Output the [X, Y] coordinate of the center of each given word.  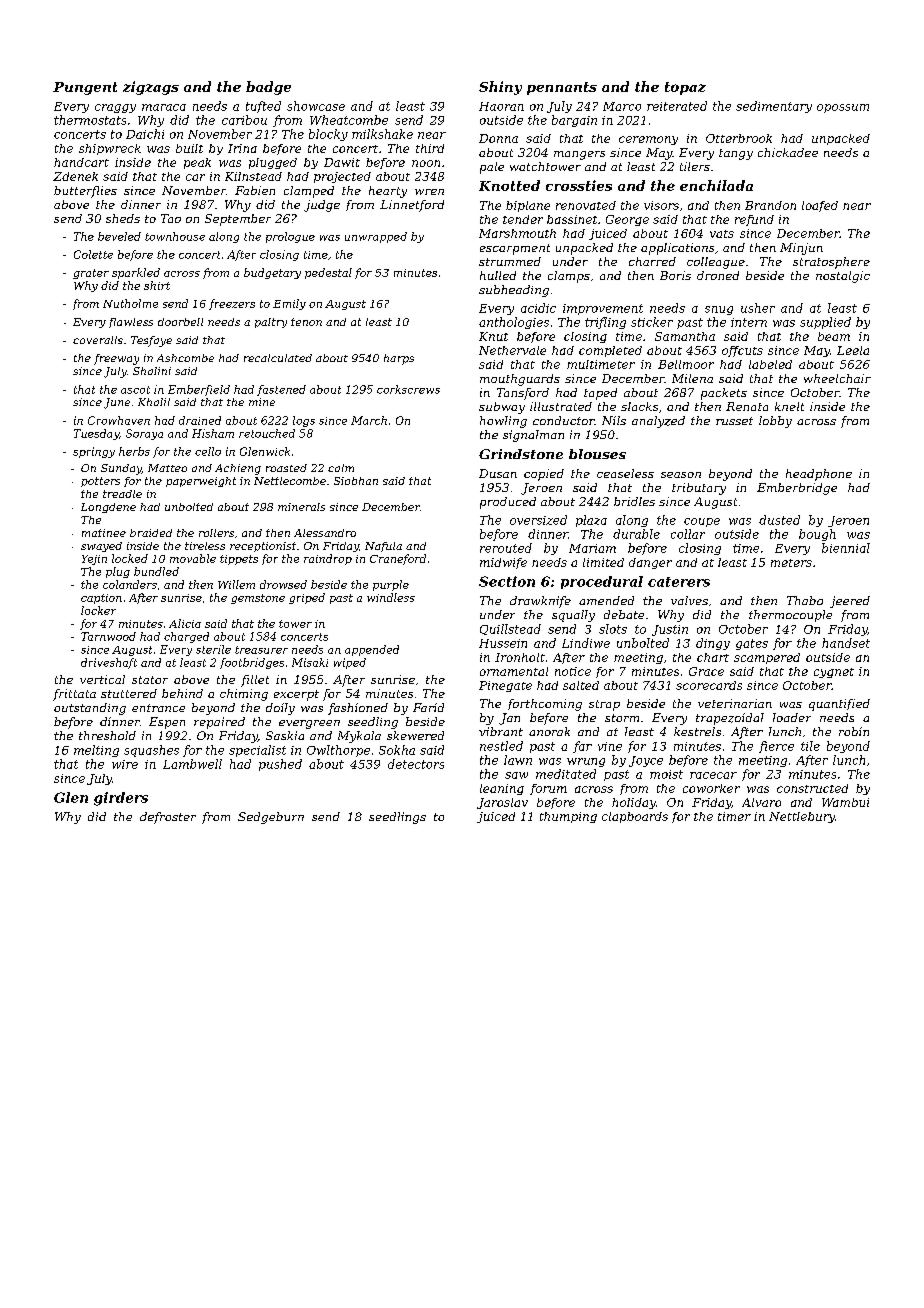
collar [688, 534]
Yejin [94, 560]
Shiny [500, 88]
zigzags [151, 88]
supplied [825, 323]
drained [200, 420]
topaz [685, 88]
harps [399, 359]
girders [121, 799]
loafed [820, 206]
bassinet [572, 219]
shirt [157, 285]
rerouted [506, 548]
